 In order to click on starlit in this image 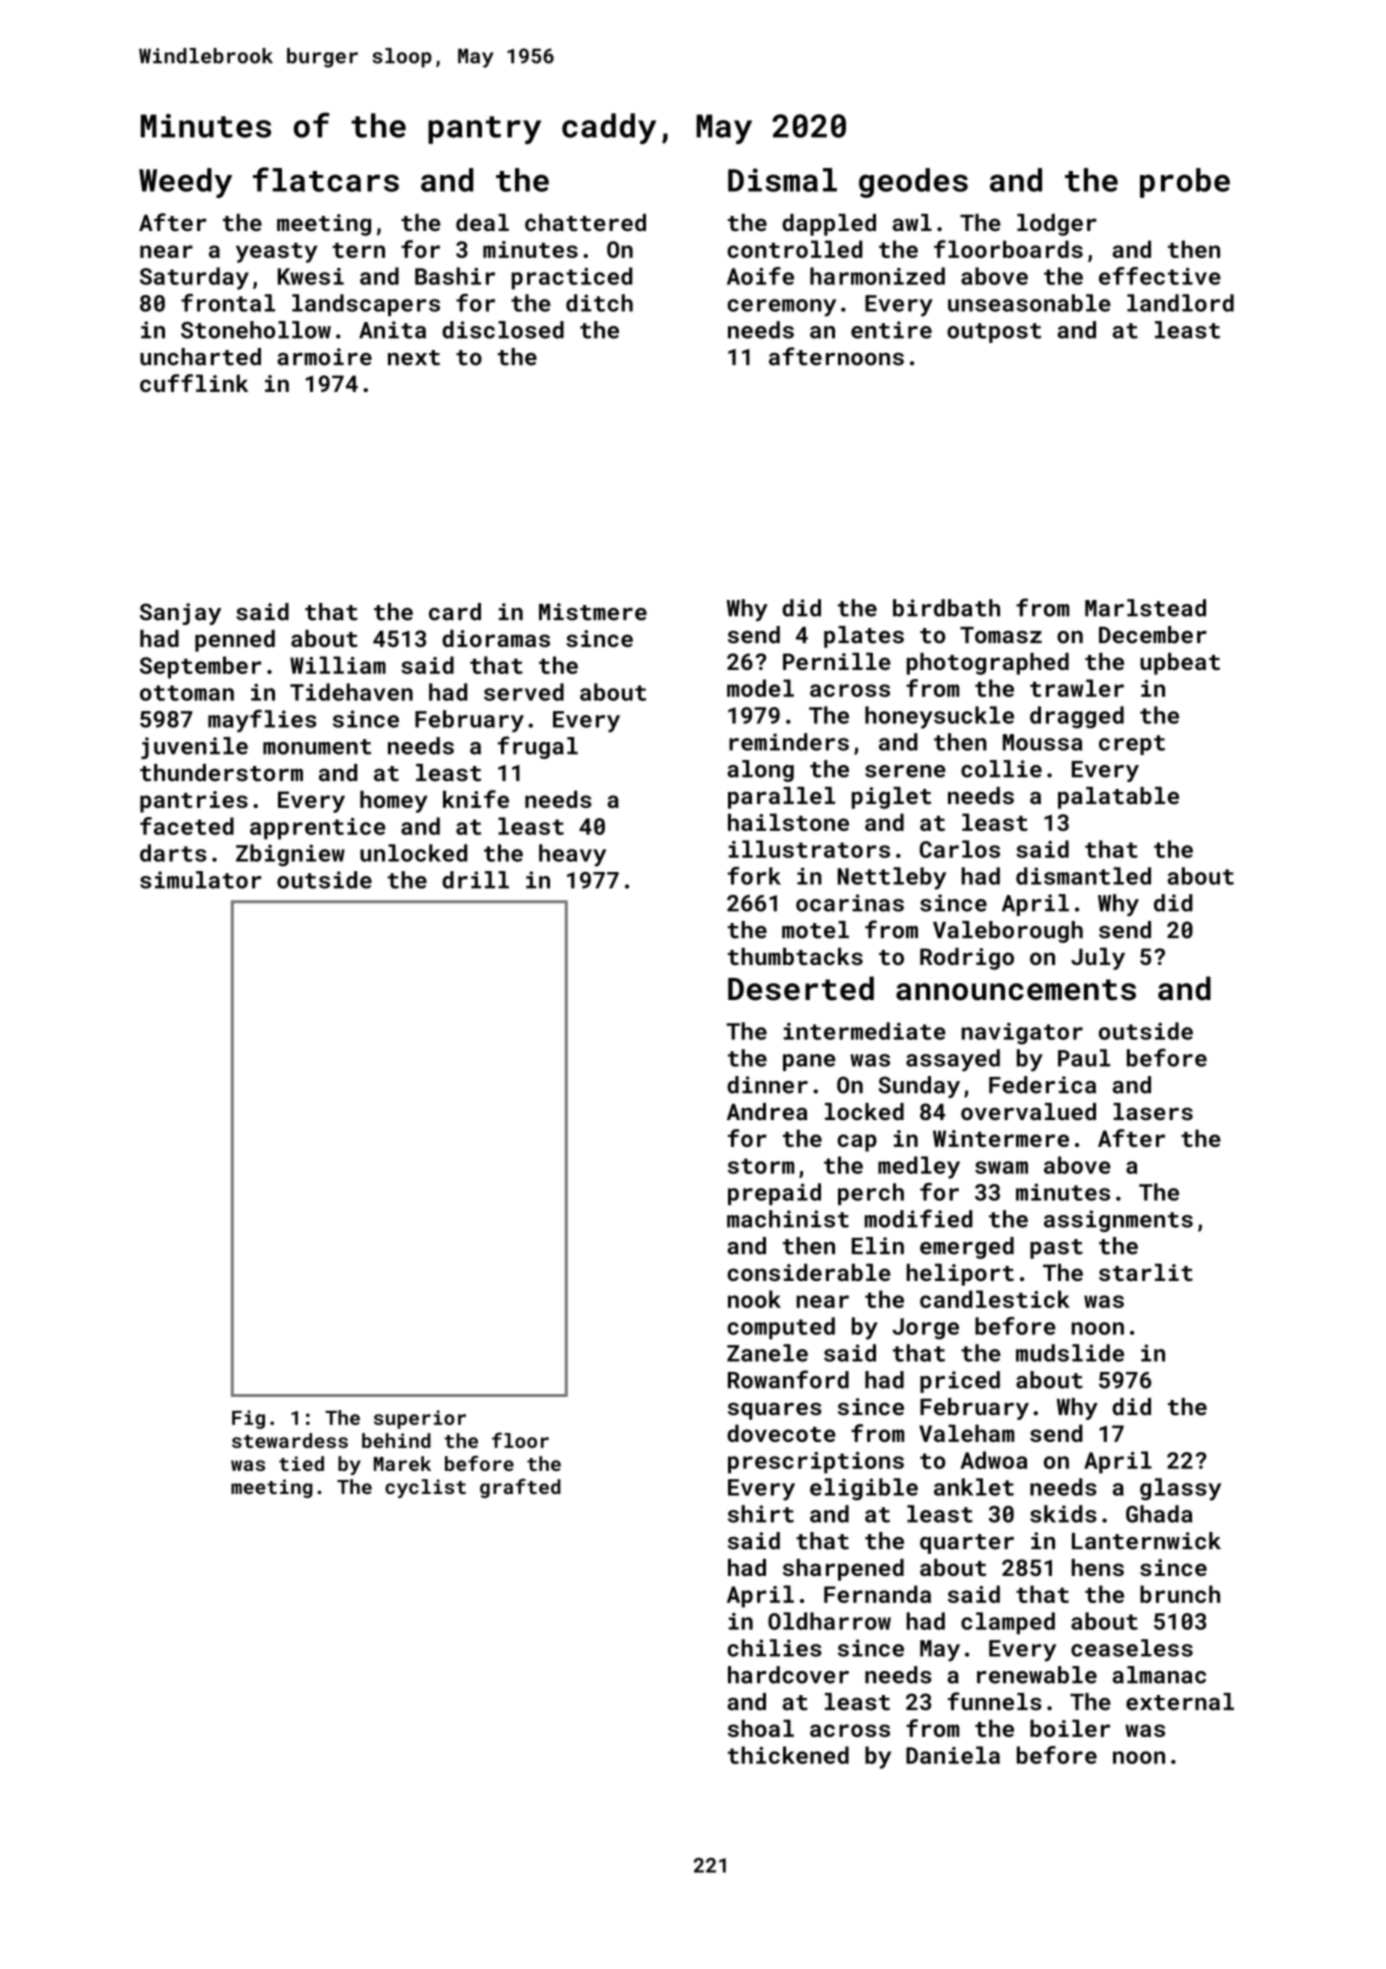, I will do `click(1146, 1272)`.
